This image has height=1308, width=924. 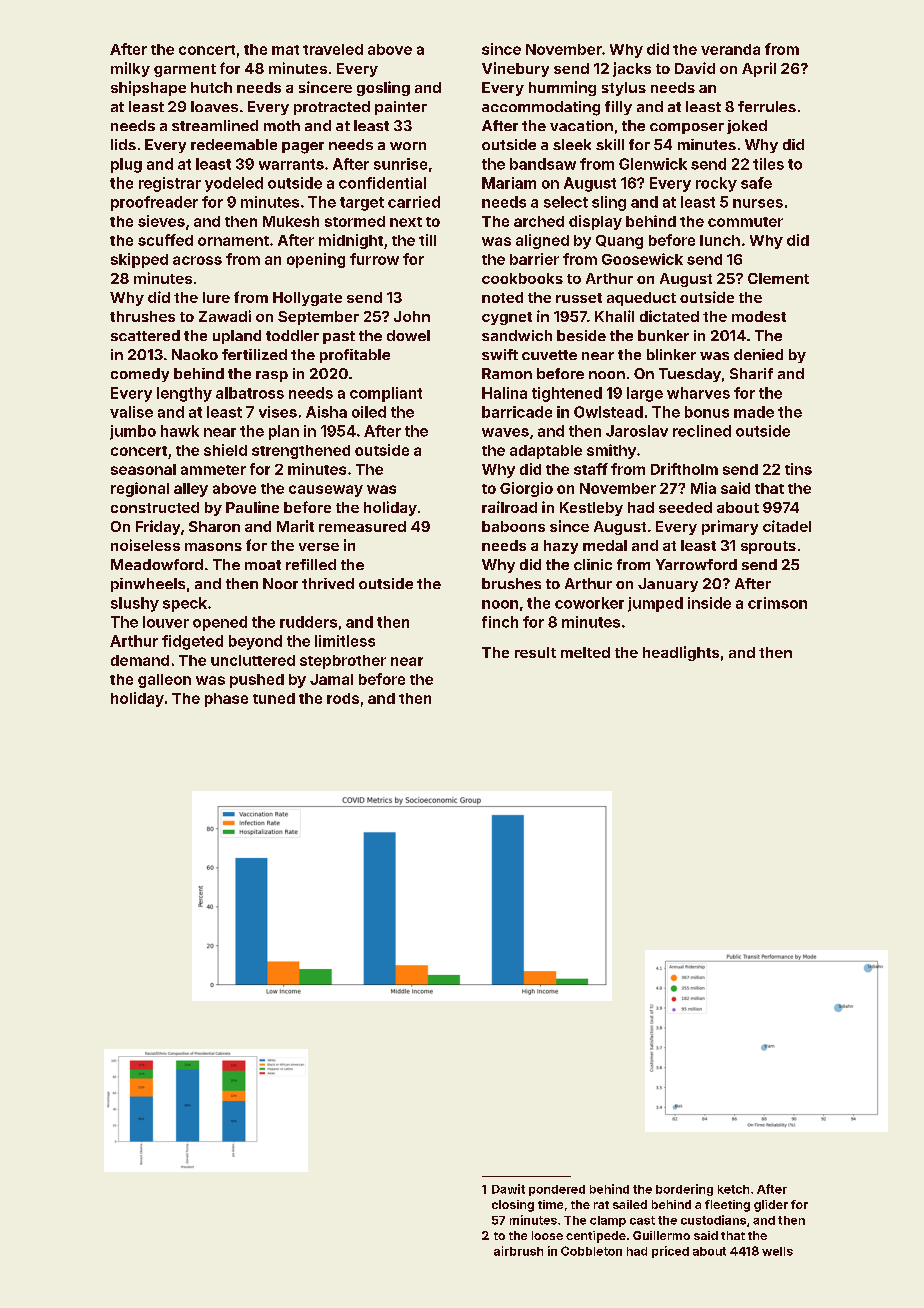 What do you see at coordinates (291, 164) in the image?
I see `warrants` at bounding box center [291, 164].
